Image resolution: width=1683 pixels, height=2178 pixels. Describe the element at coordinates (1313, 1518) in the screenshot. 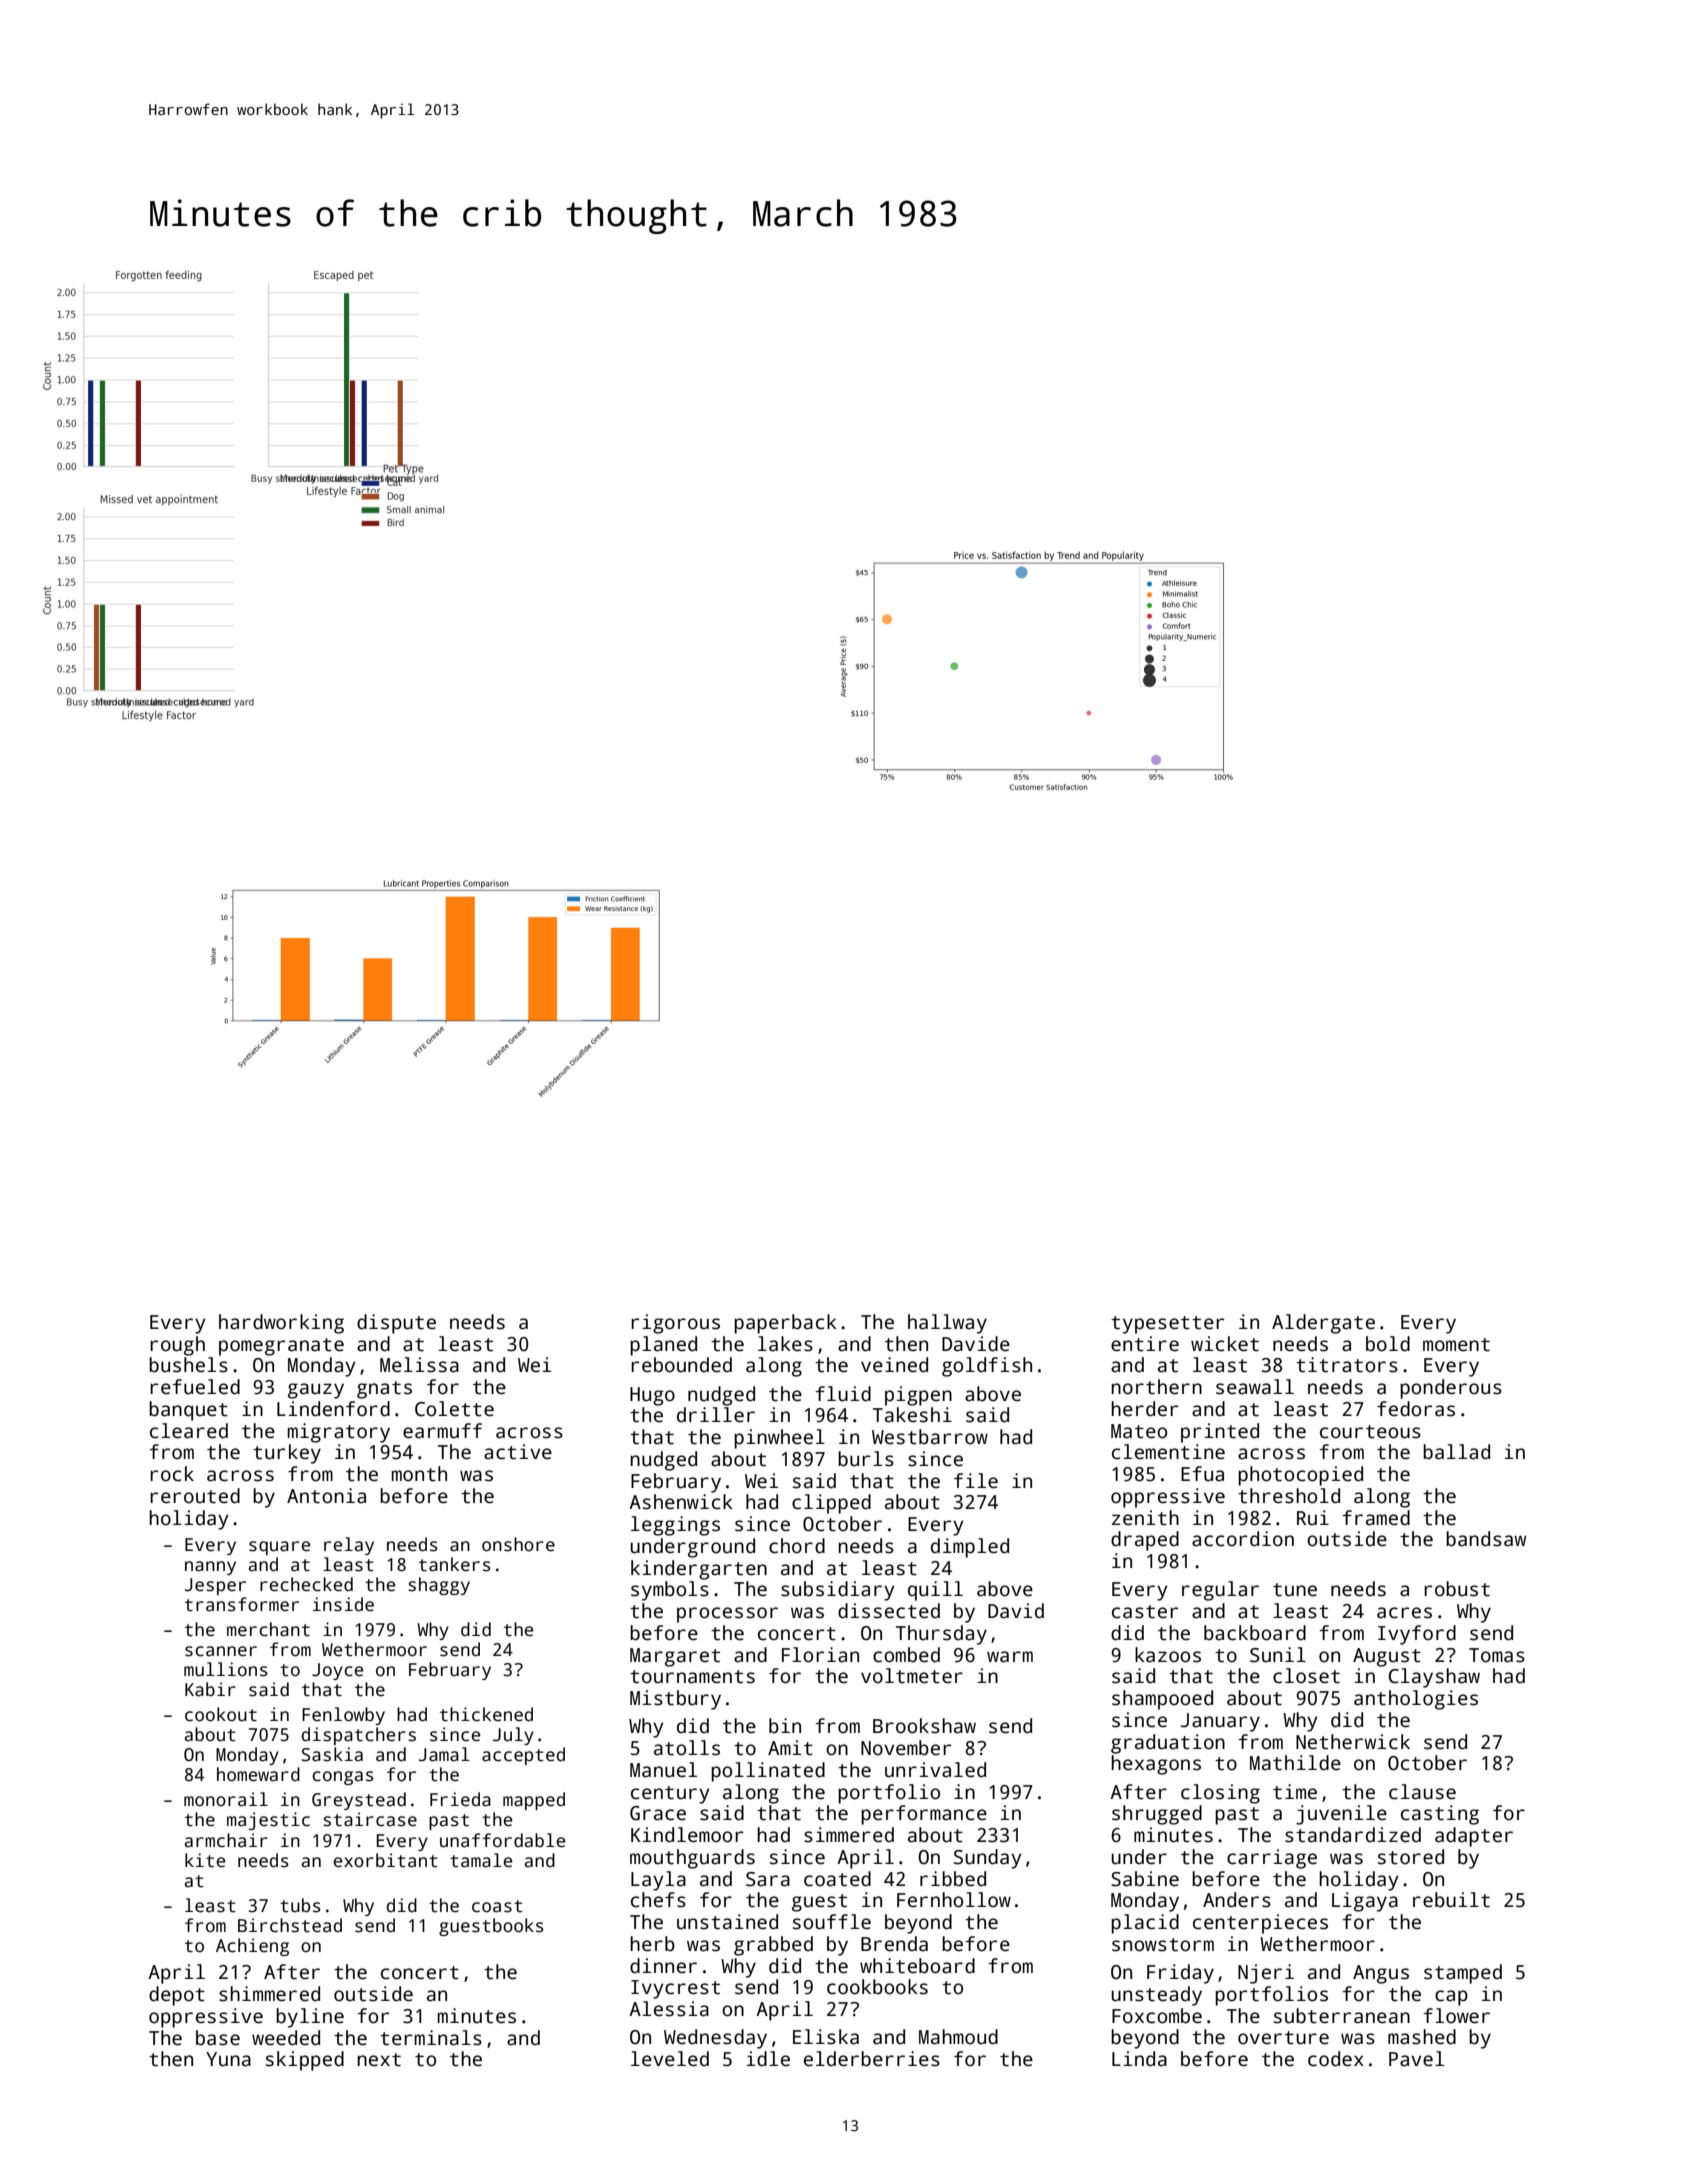

I see `Rui` at that location.
